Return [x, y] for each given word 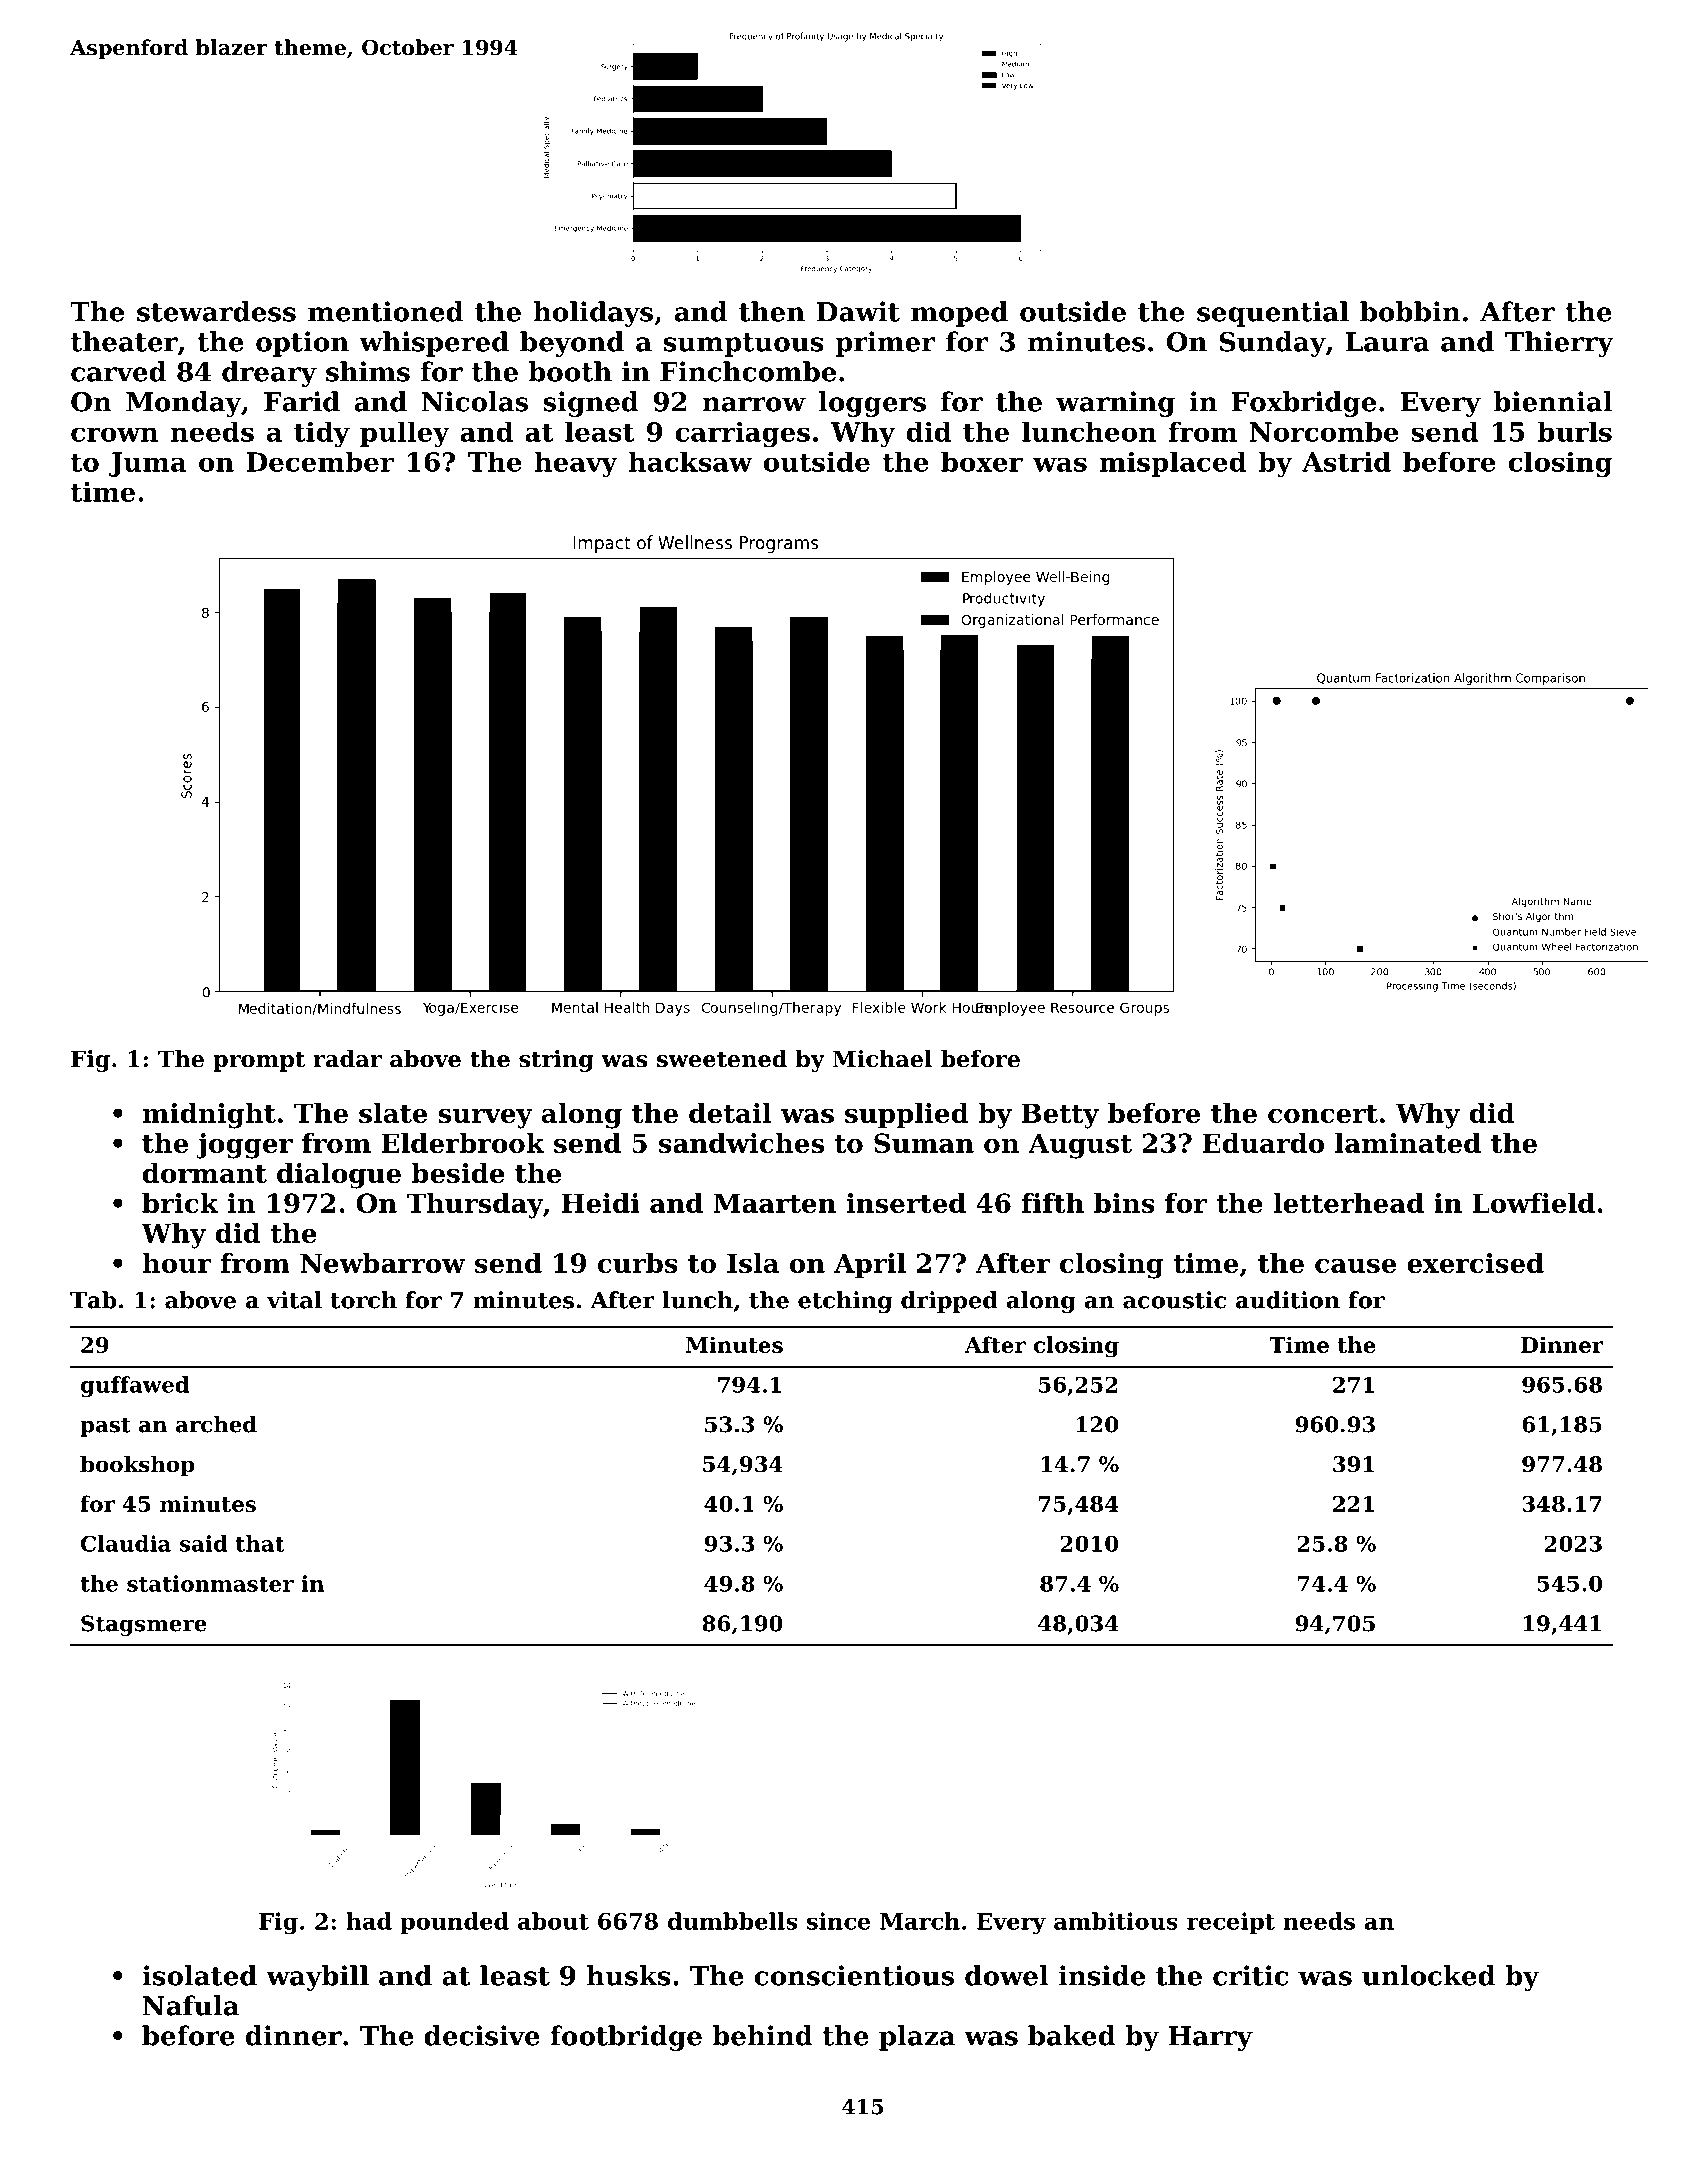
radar [348, 1059]
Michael [882, 1059]
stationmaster [210, 1583]
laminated [1408, 1143]
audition [1288, 1300]
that [260, 1543]
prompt [259, 1061]
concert [1323, 1114]
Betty [1060, 1116]
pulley [404, 434]
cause [1355, 1266]
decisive [482, 2035]
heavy [575, 464]
